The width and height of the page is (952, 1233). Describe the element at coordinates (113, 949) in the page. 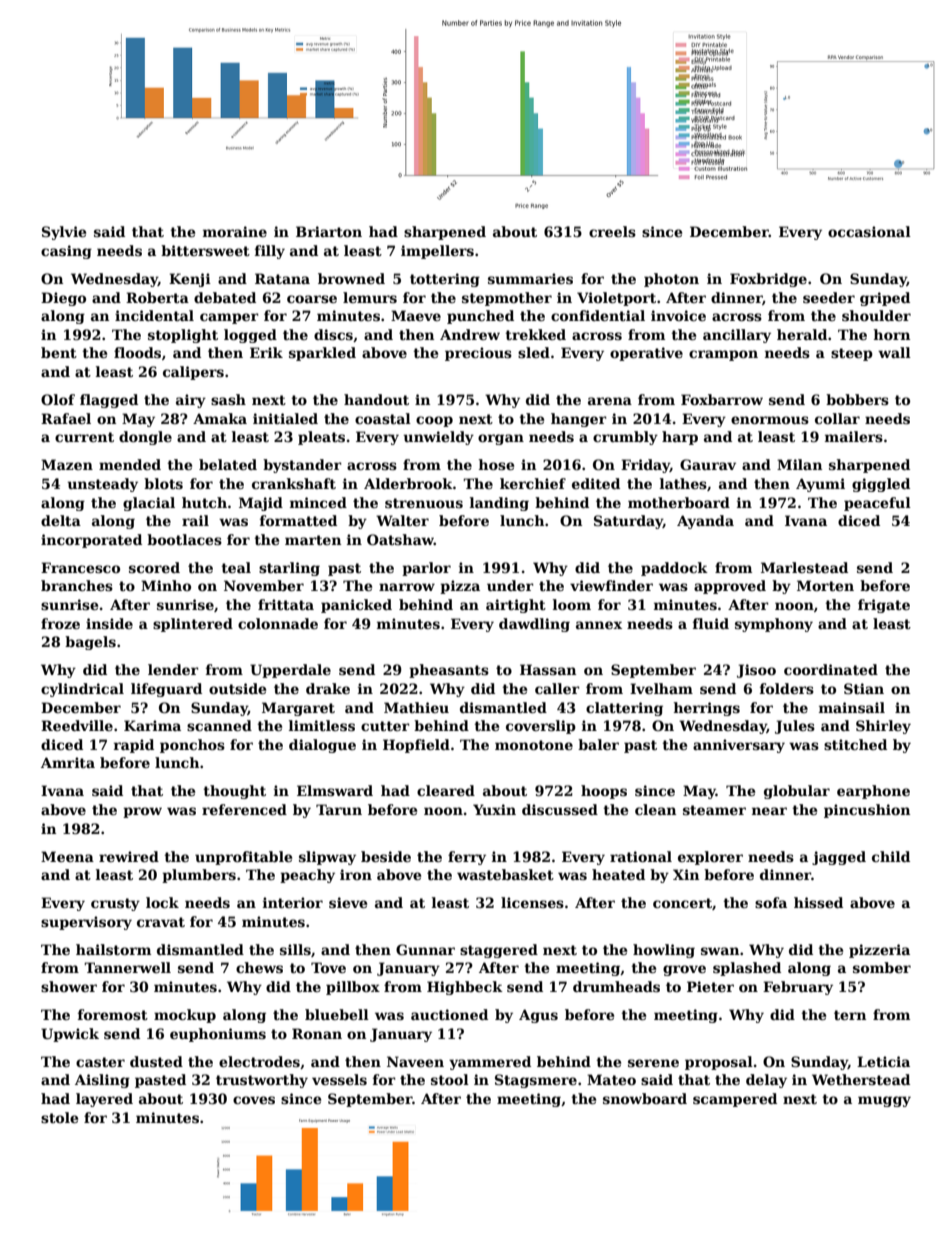

I see `hailstorm` at that location.
